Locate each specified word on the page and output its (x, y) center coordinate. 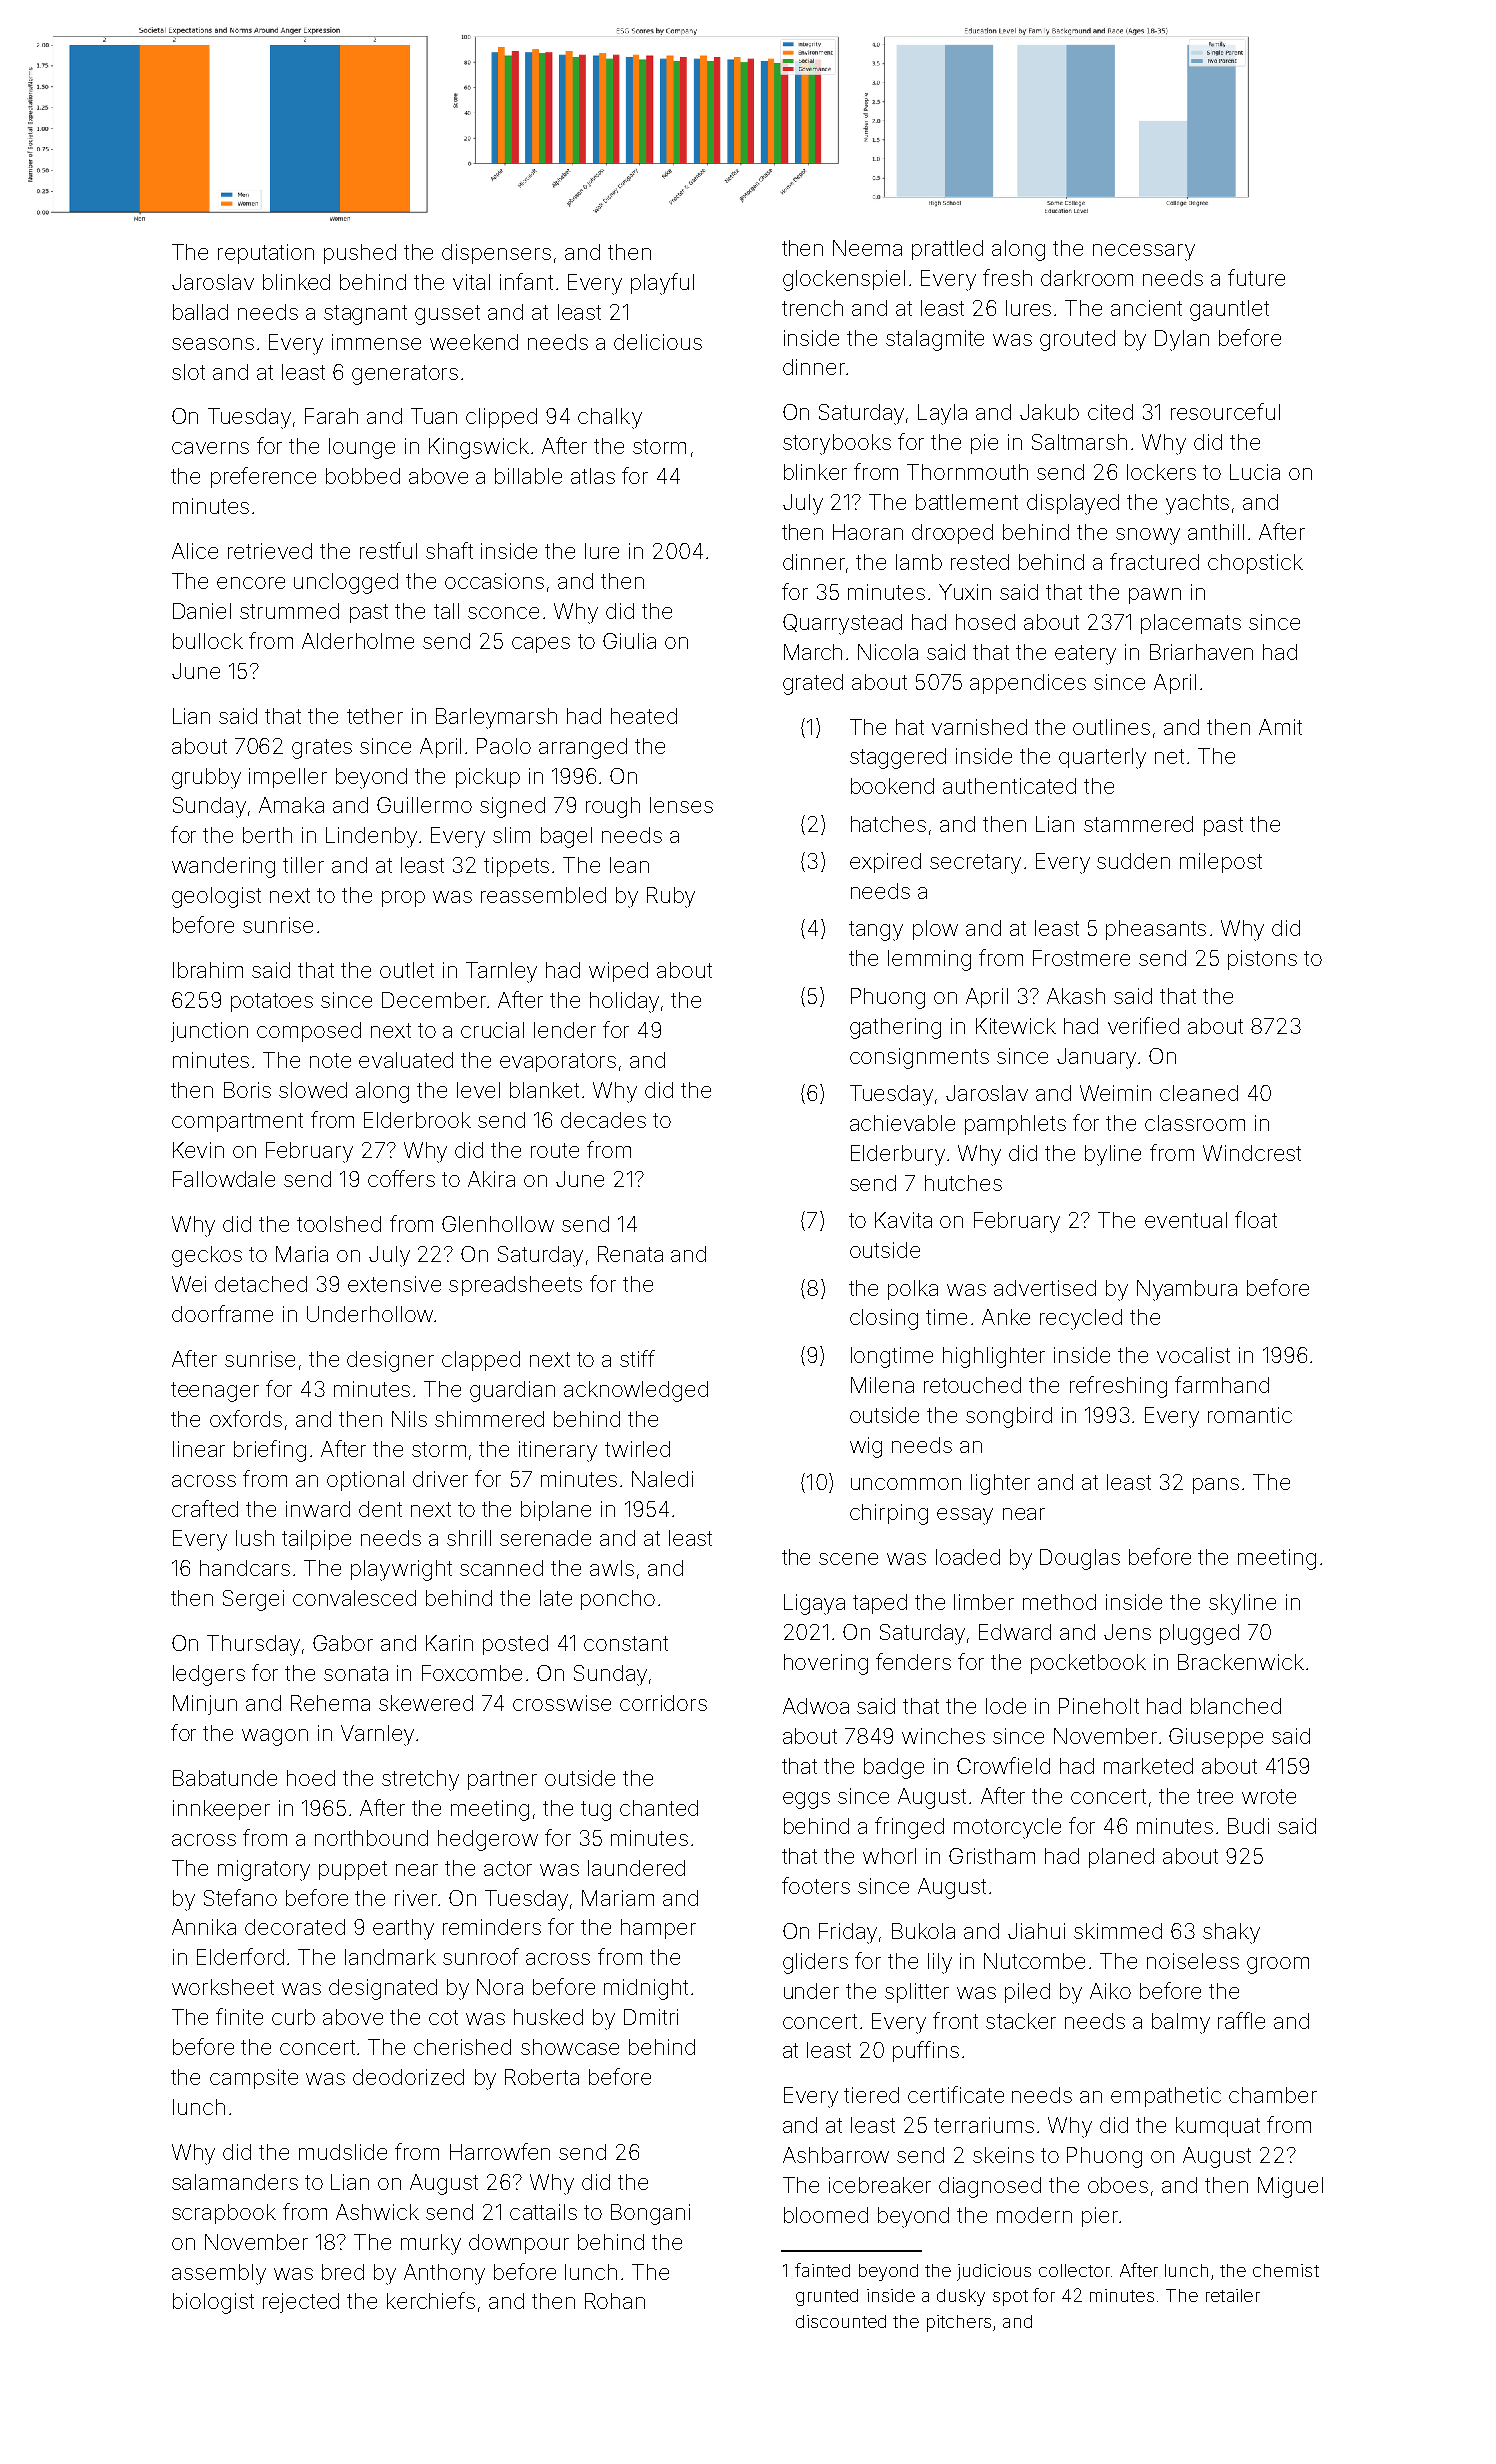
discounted (841, 2321)
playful (662, 284)
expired (885, 863)
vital (471, 282)
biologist (213, 2303)
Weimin (1115, 1093)
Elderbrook (417, 1120)
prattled (947, 250)
